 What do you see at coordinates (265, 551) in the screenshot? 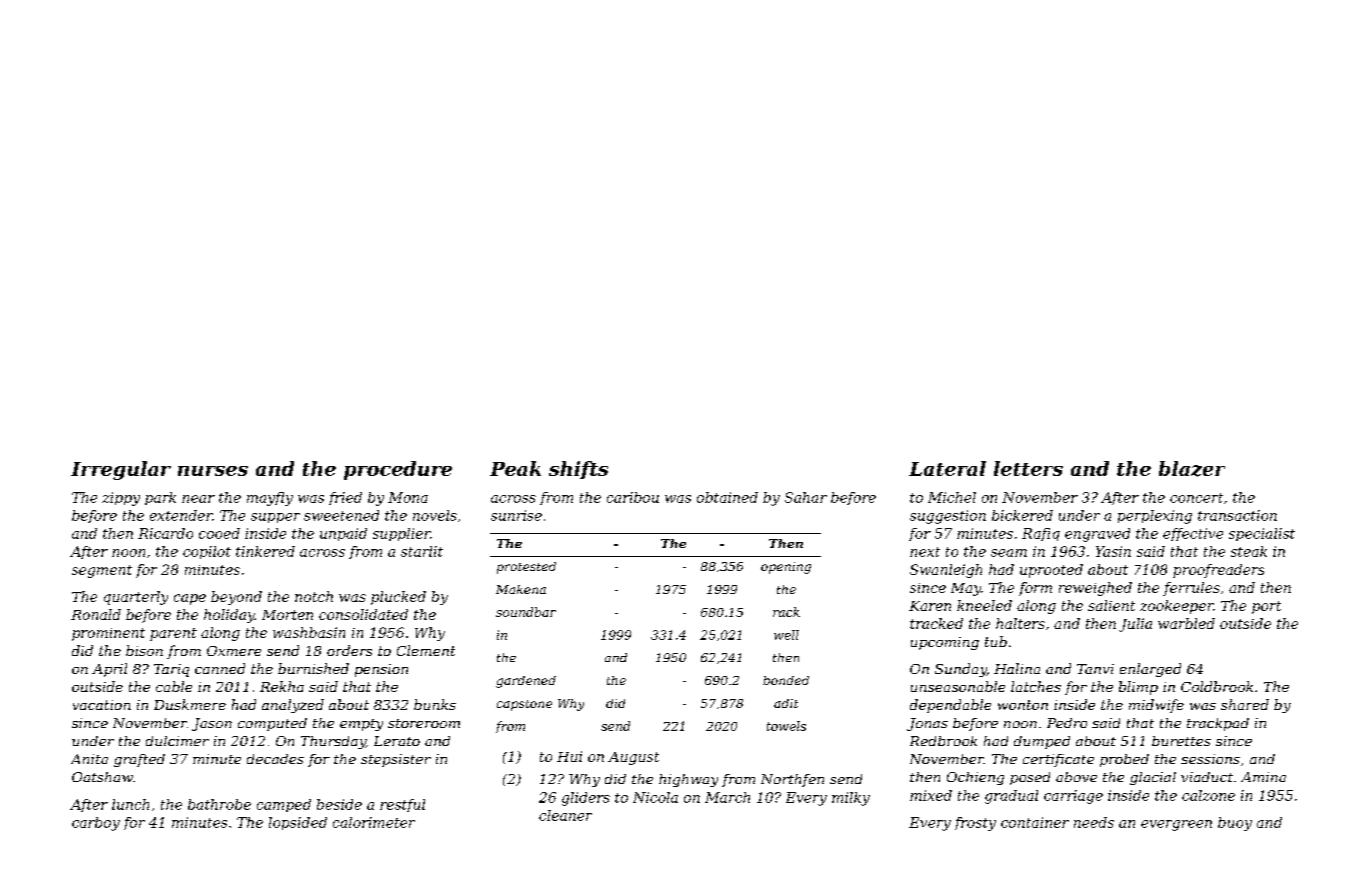
I see `tinkered` at bounding box center [265, 551].
